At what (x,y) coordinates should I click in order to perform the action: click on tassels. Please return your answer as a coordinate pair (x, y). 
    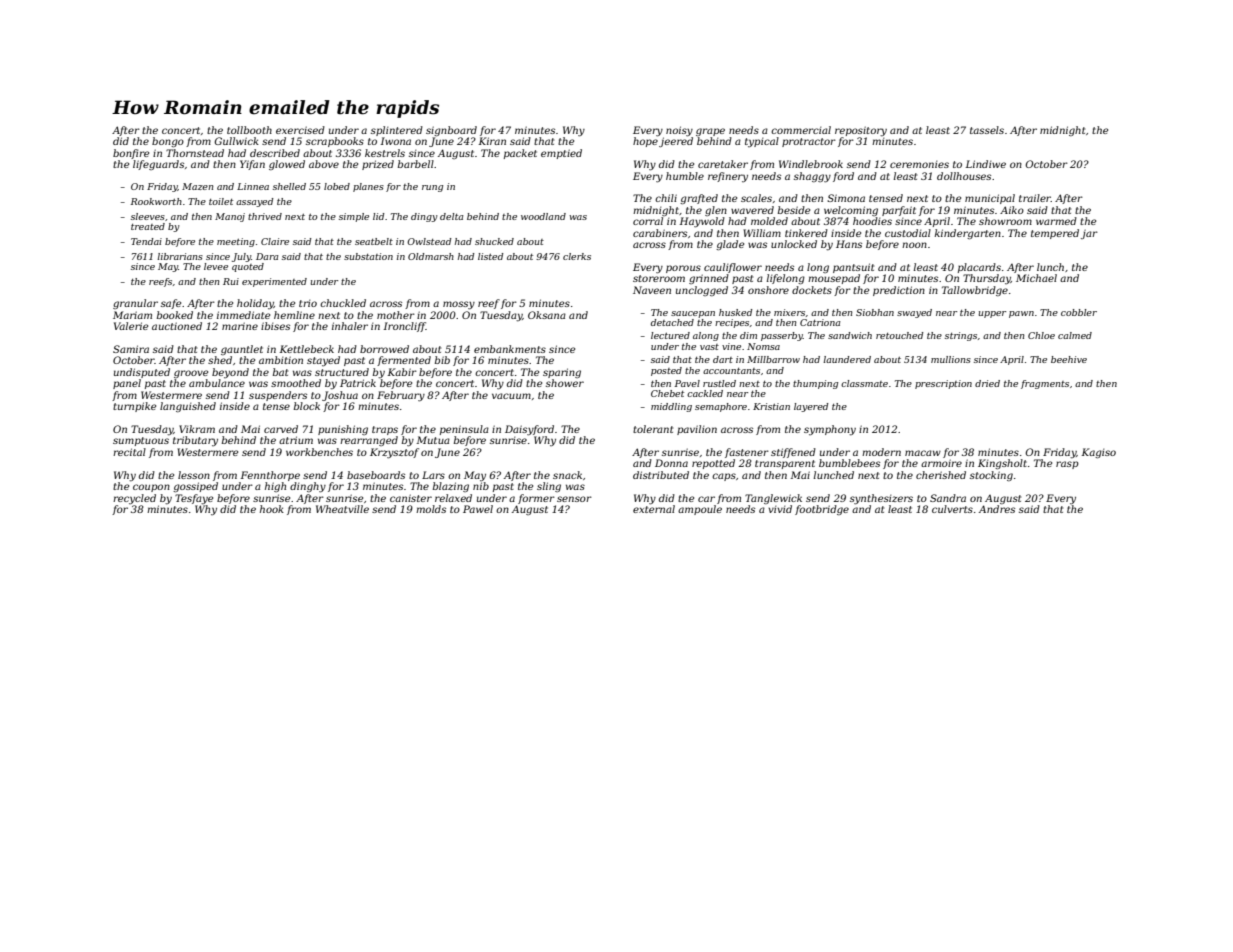
    Looking at the image, I should click on (987, 130).
